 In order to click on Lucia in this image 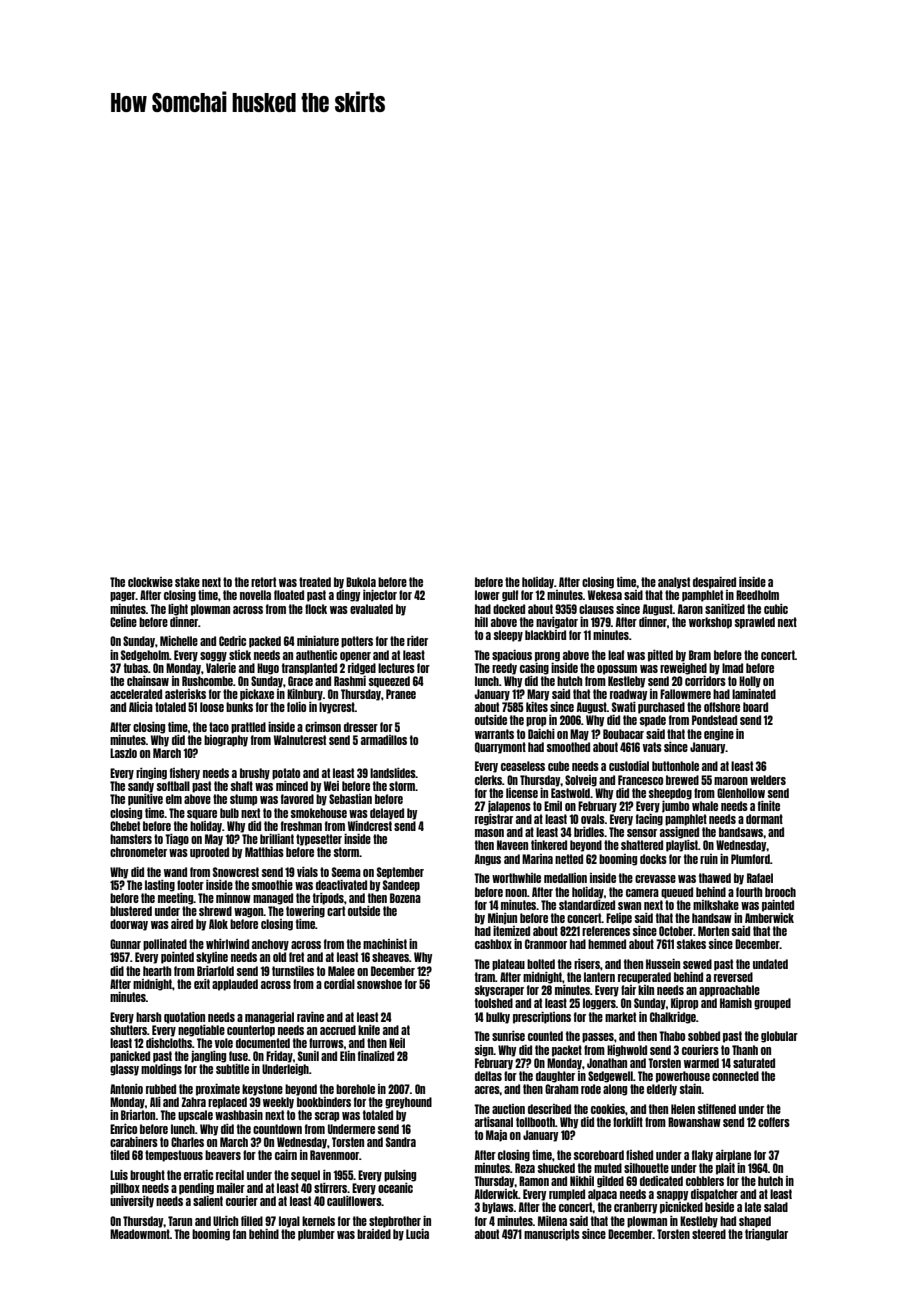, I will do `click(417, 1234)`.
